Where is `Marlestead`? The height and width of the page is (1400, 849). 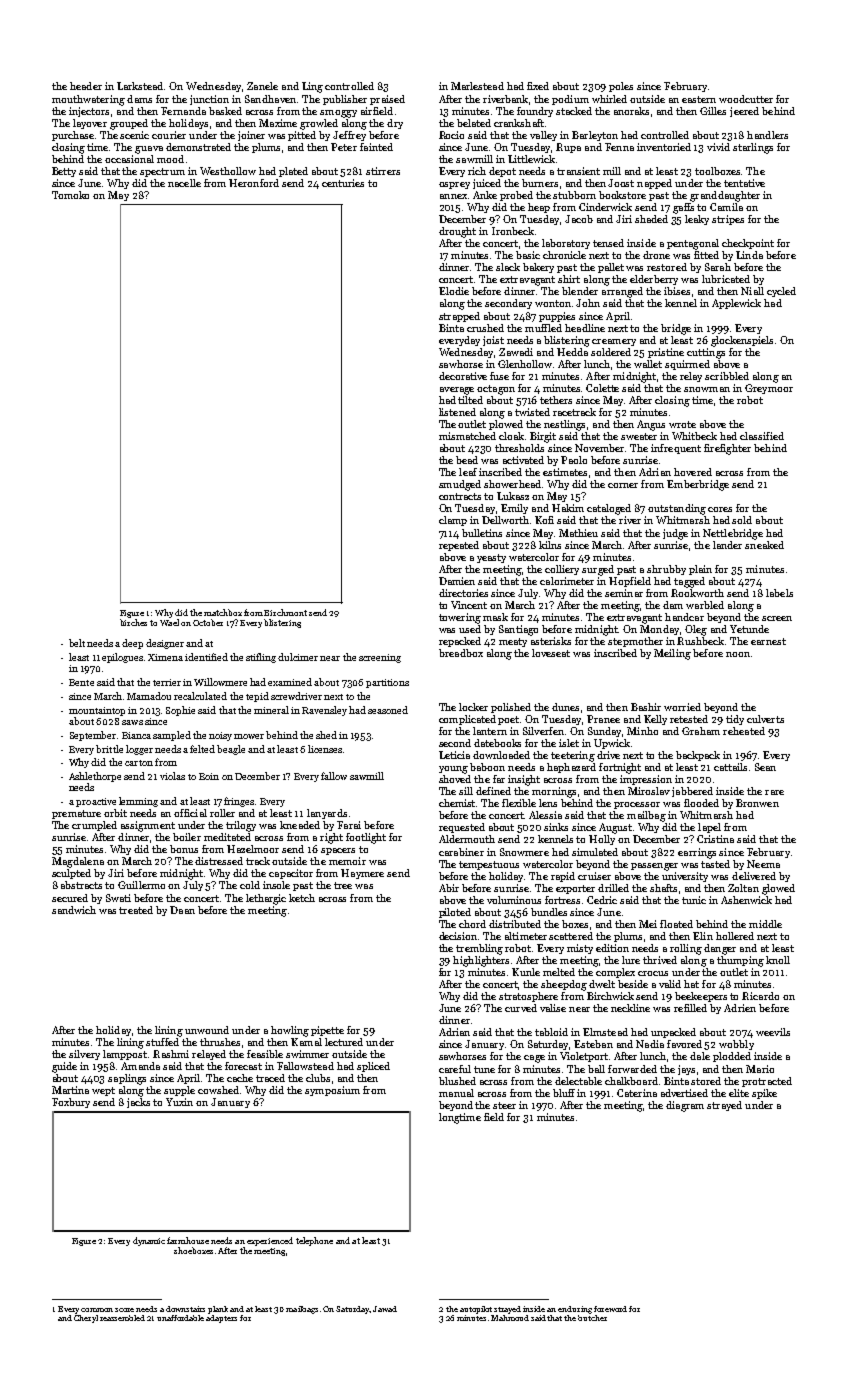
Marlestead is located at coordinates (477, 86).
